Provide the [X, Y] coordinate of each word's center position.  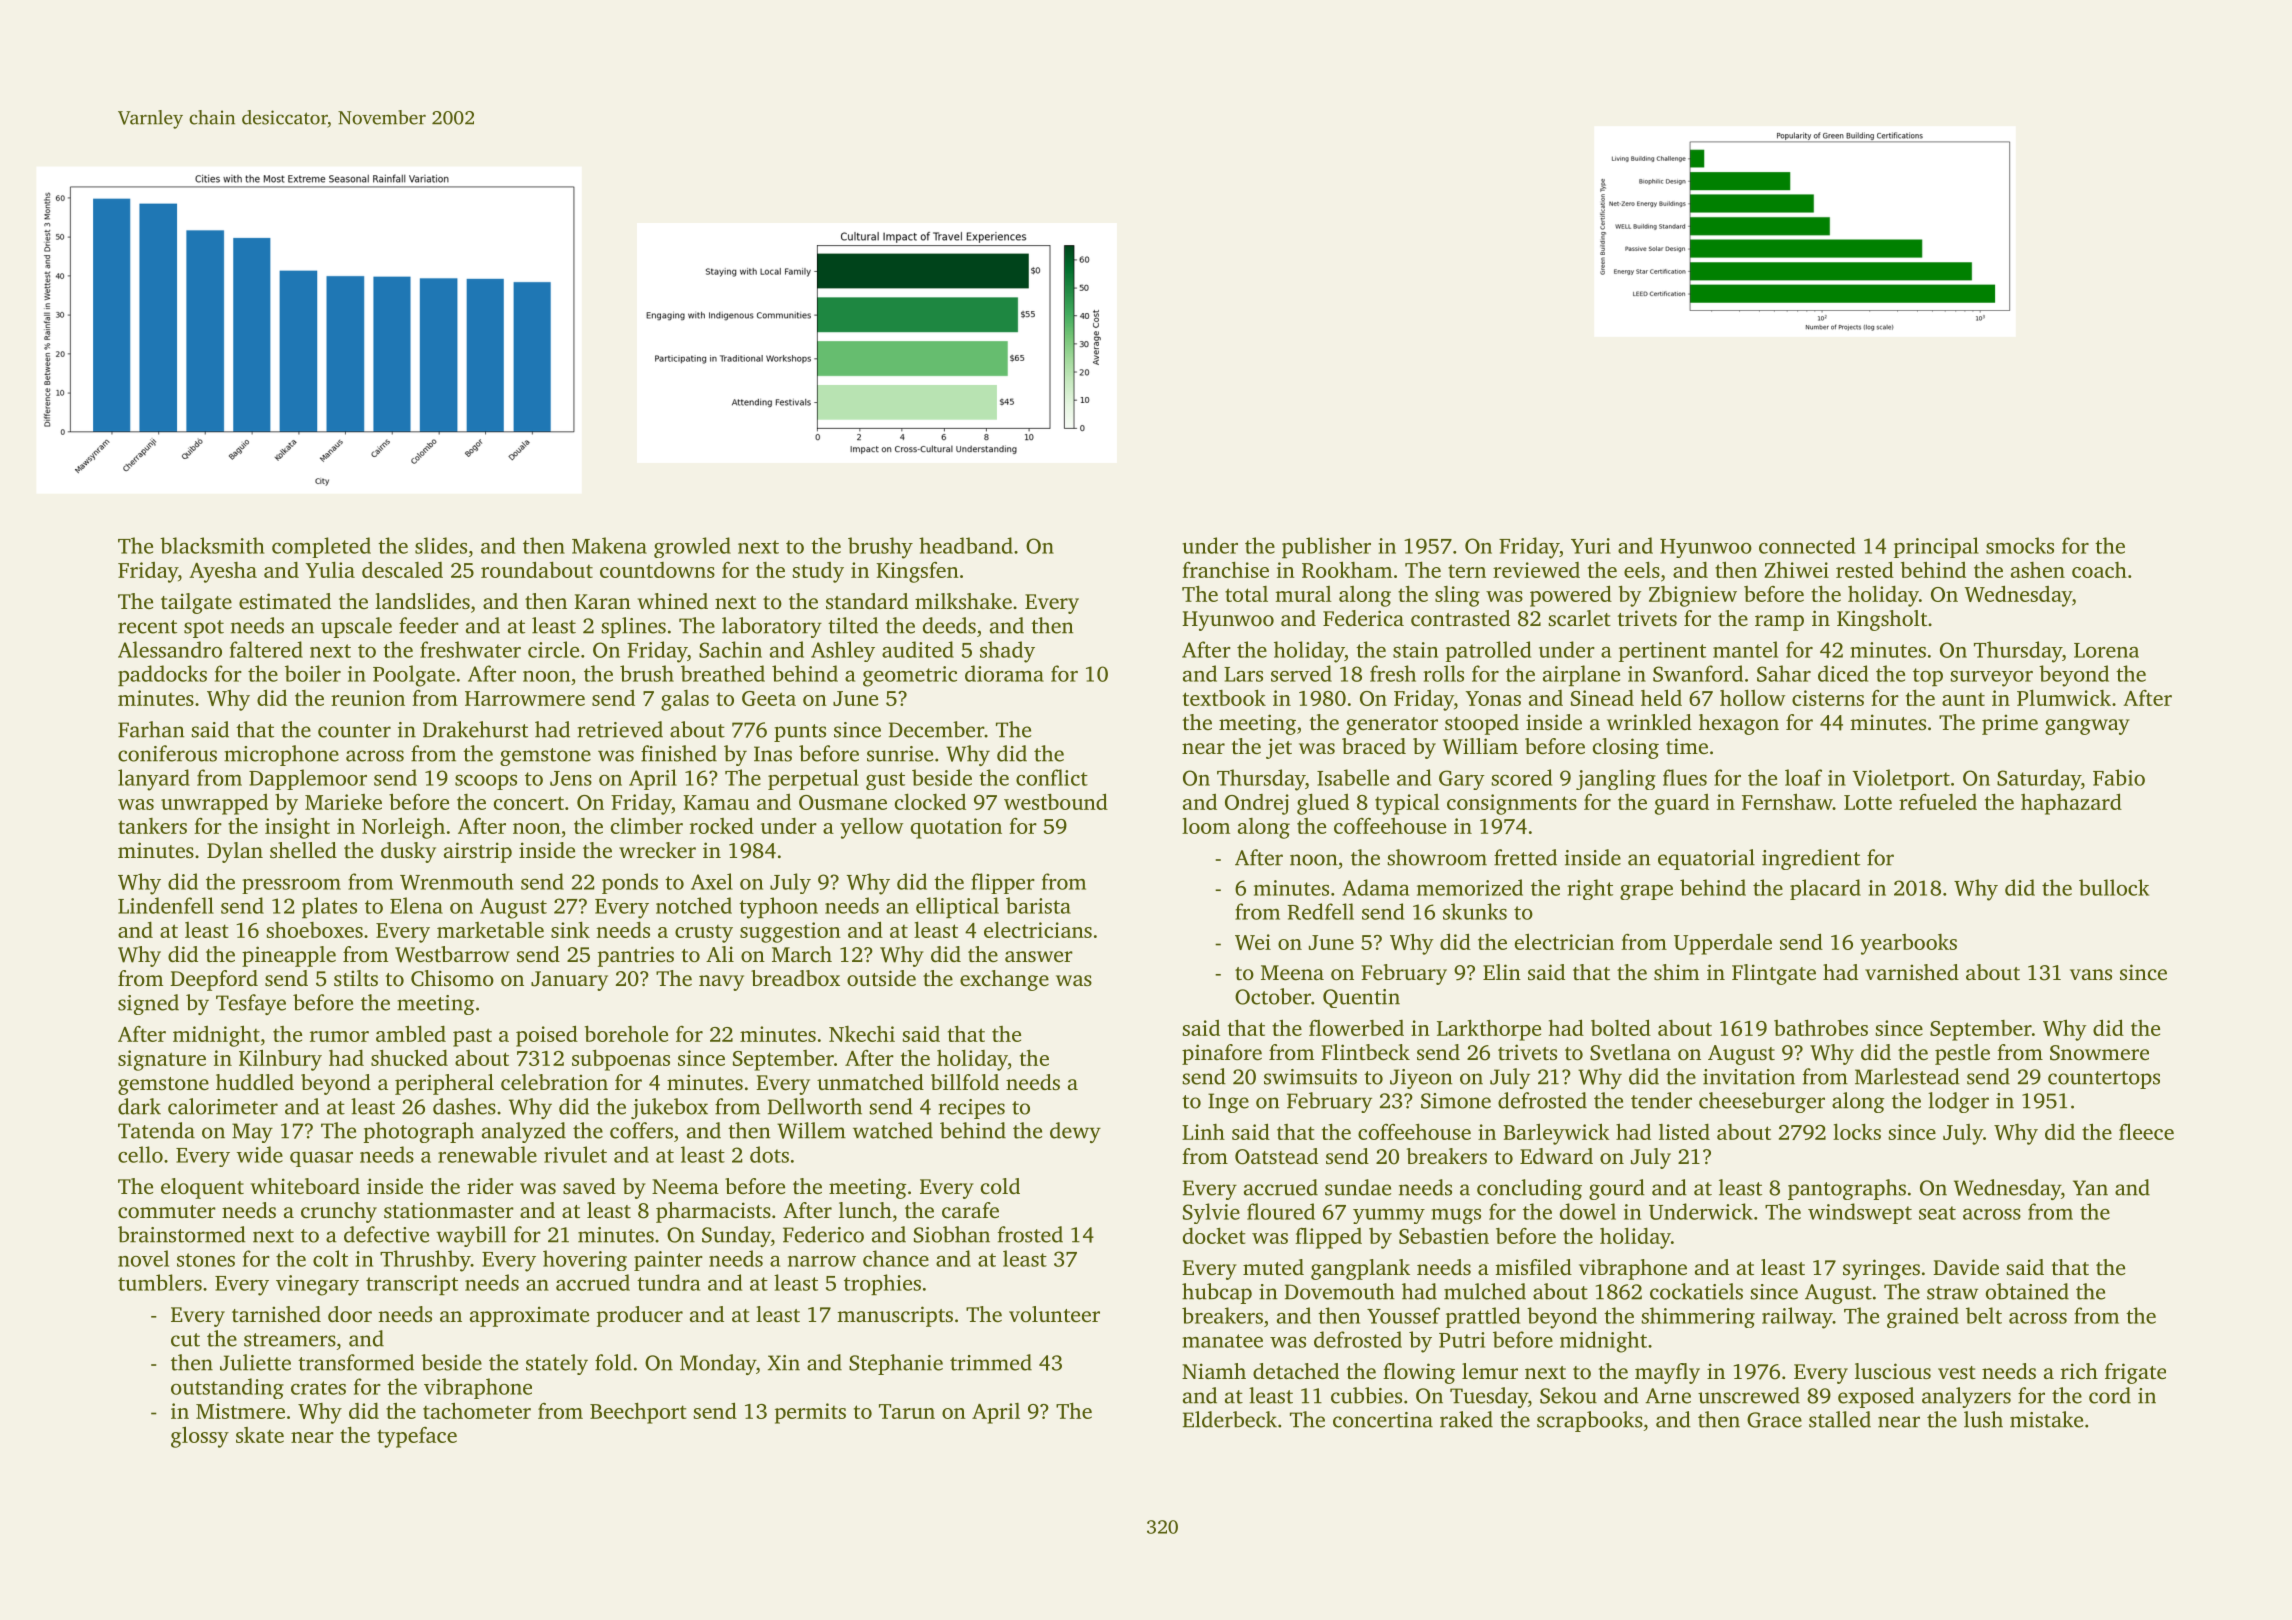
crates [318, 1388]
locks [1857, 1131]
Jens [571, 778]
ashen [2038, 570]
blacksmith [212, 545]
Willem [811, 1130]
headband [966, 545]
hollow [1752, 697]
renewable [487, 1154]
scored [1522, 777]
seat [1937, 1213]
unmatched [870, 1082]
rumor [339, 1036]
